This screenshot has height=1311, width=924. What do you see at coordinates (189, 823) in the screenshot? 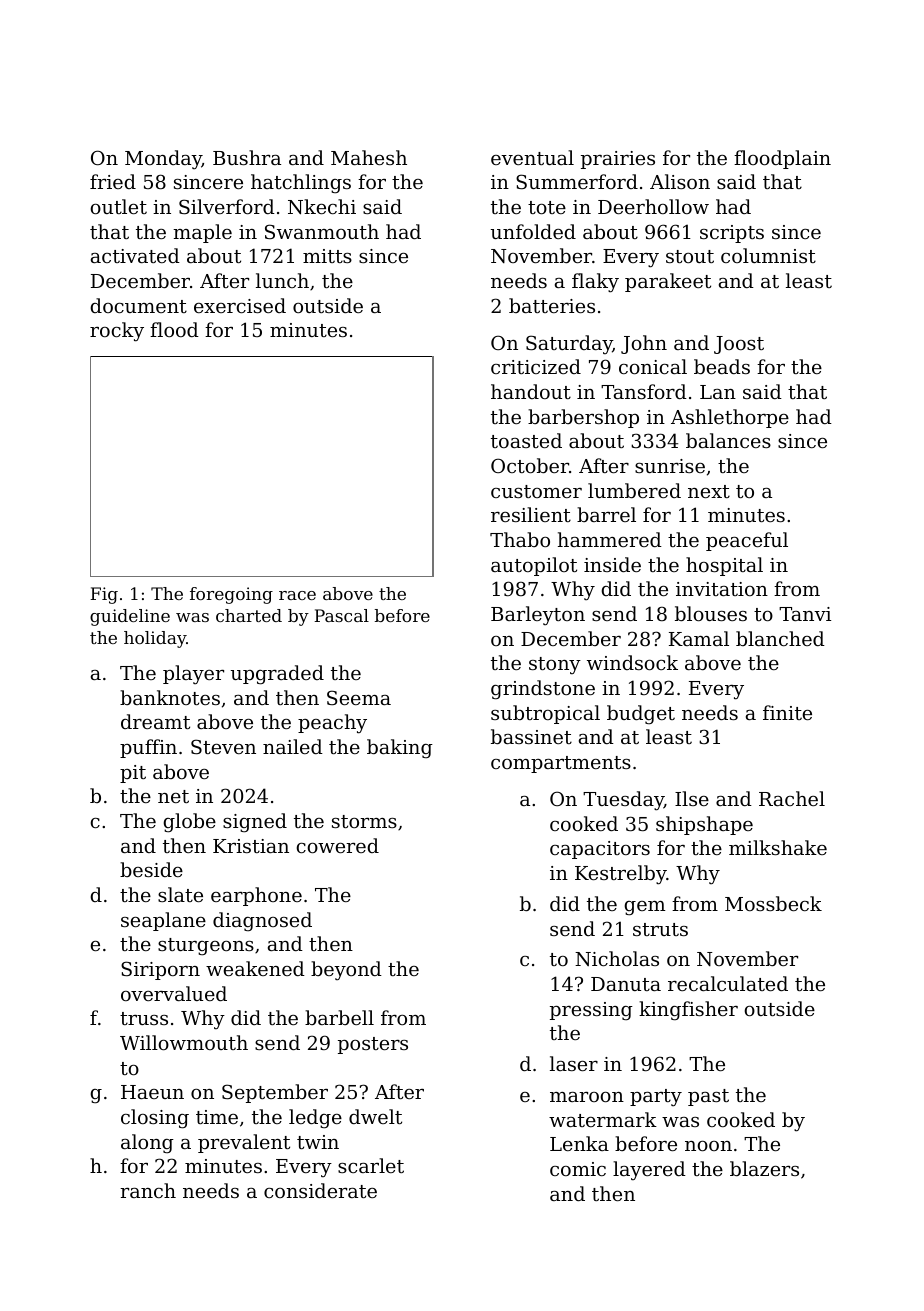
I see `globe` at bounding box center [189, 823].
